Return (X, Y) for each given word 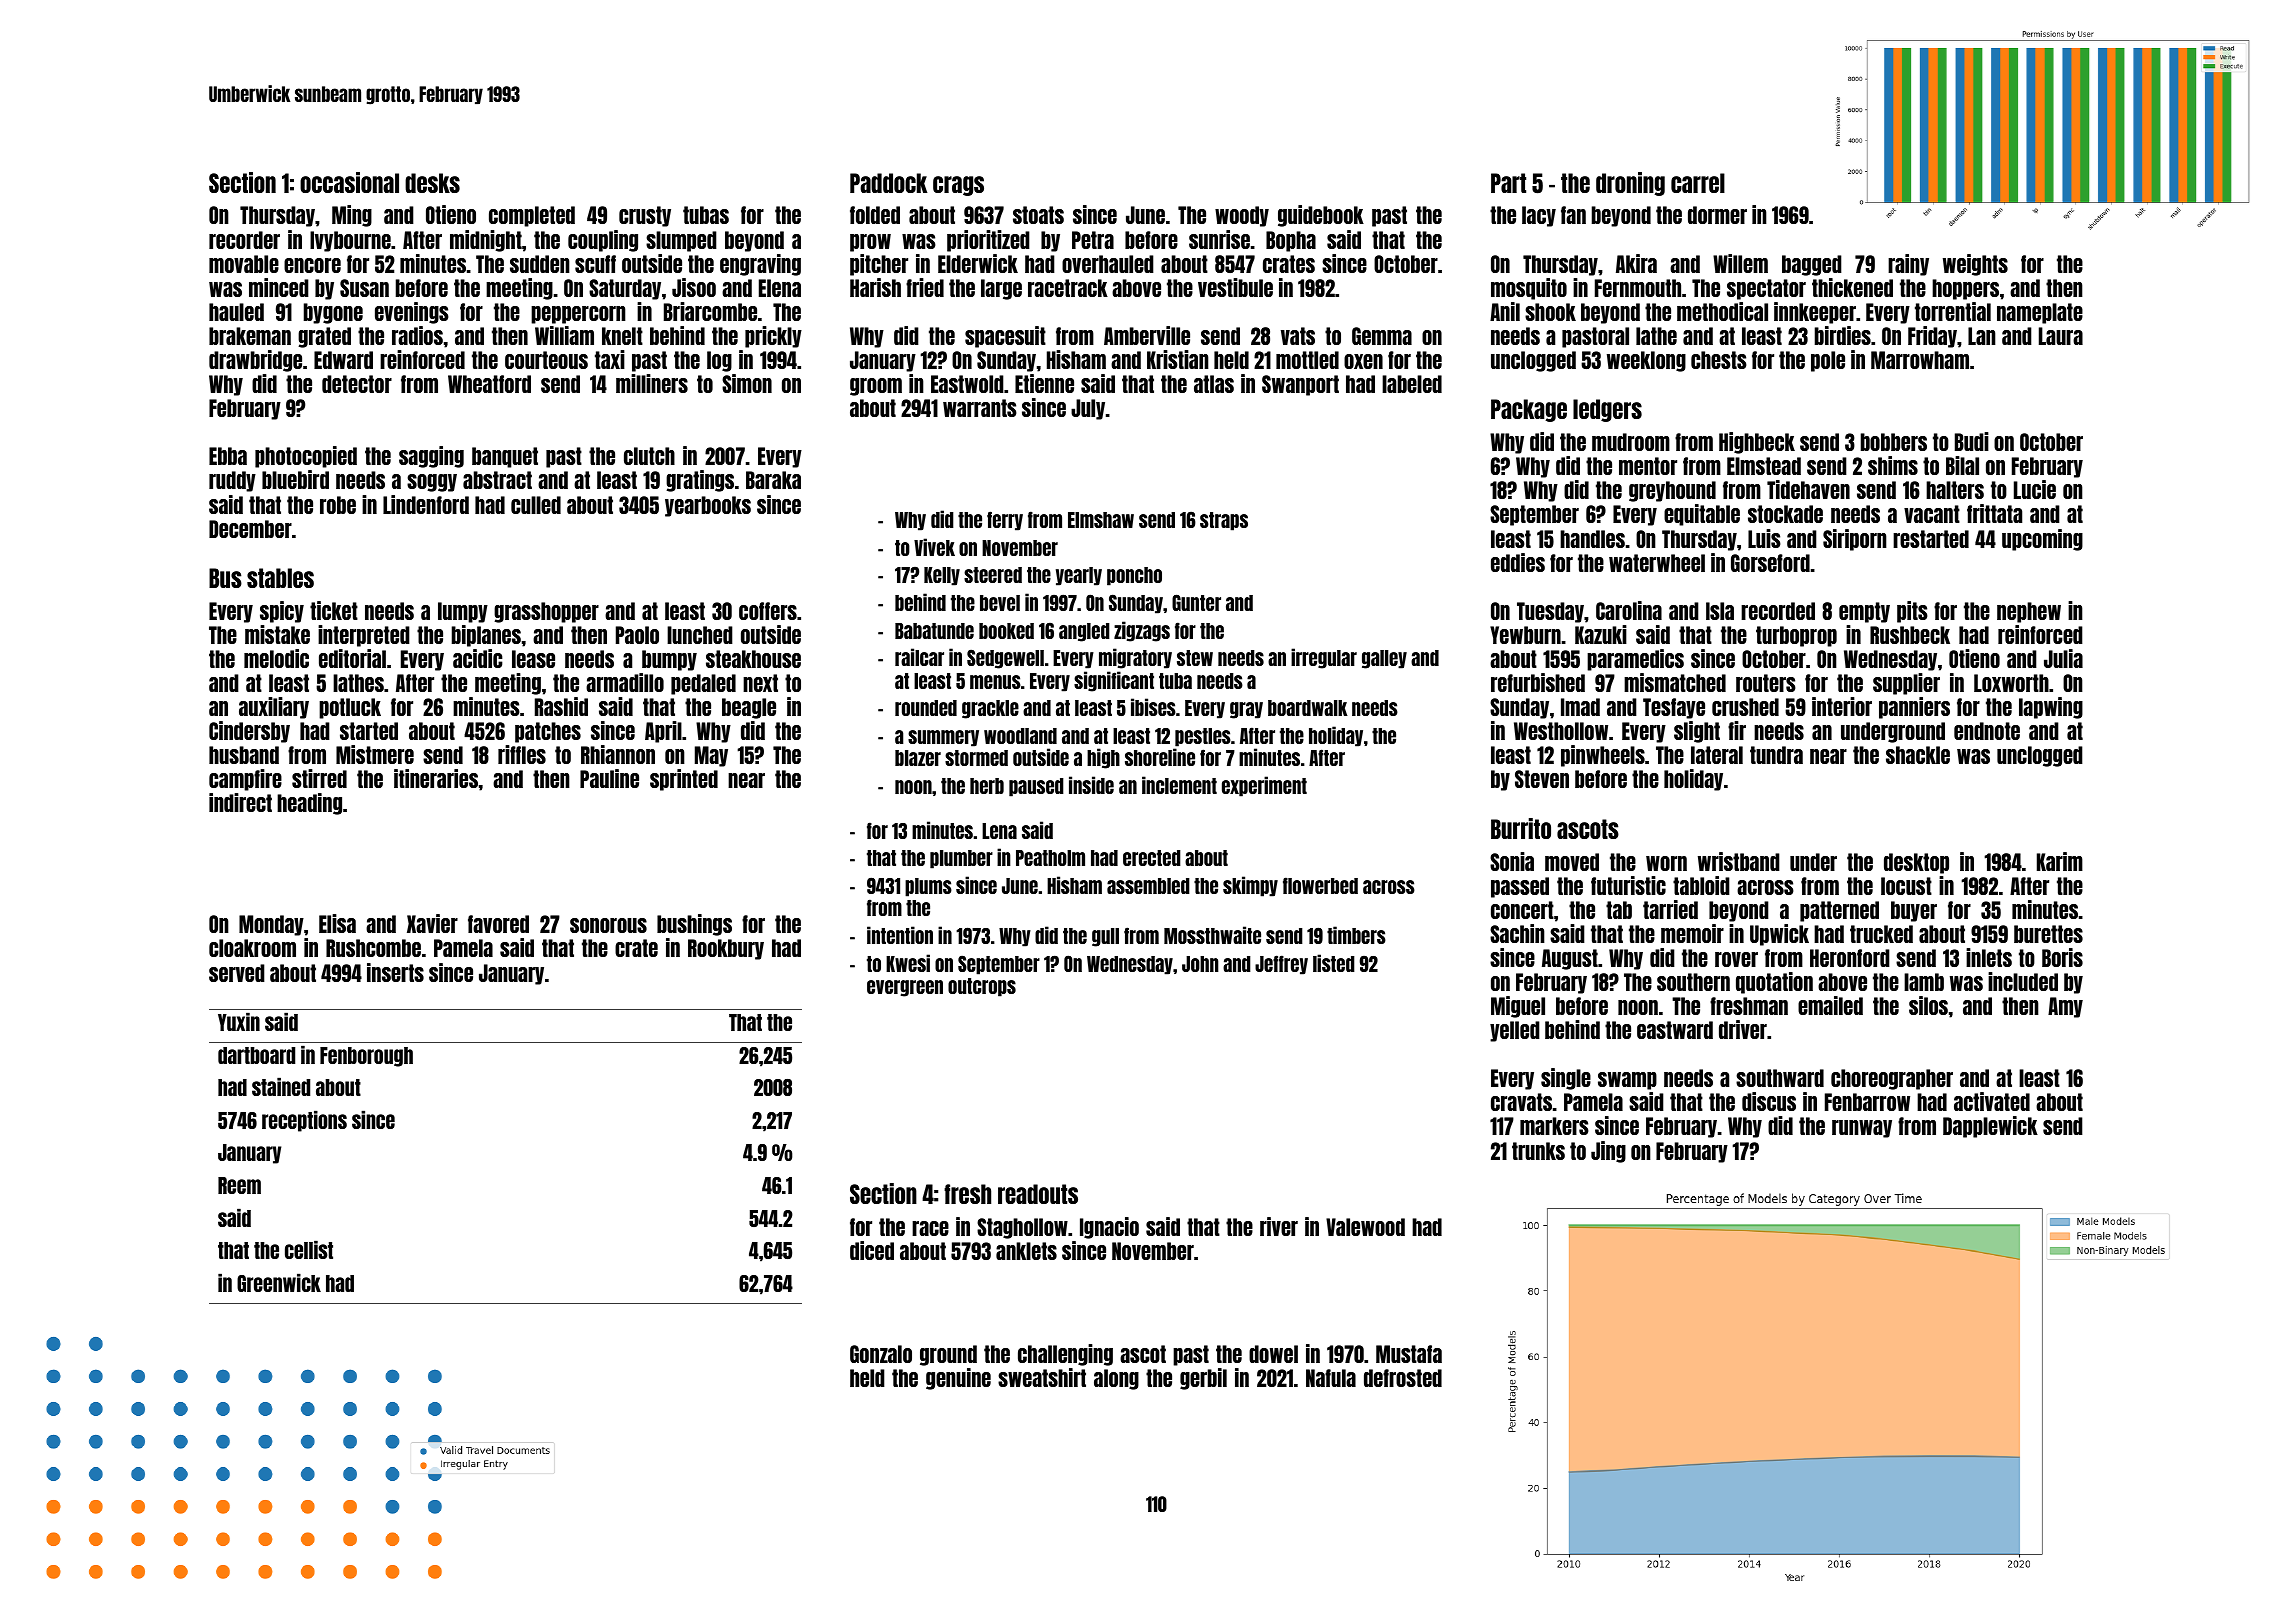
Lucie (2035, 489)
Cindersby (249, 732)
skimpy (1250, 886)
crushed (1745, 707)
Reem (239, 1185)
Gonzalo (881, 1354)
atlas (1214, 384)
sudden (540, 264)
